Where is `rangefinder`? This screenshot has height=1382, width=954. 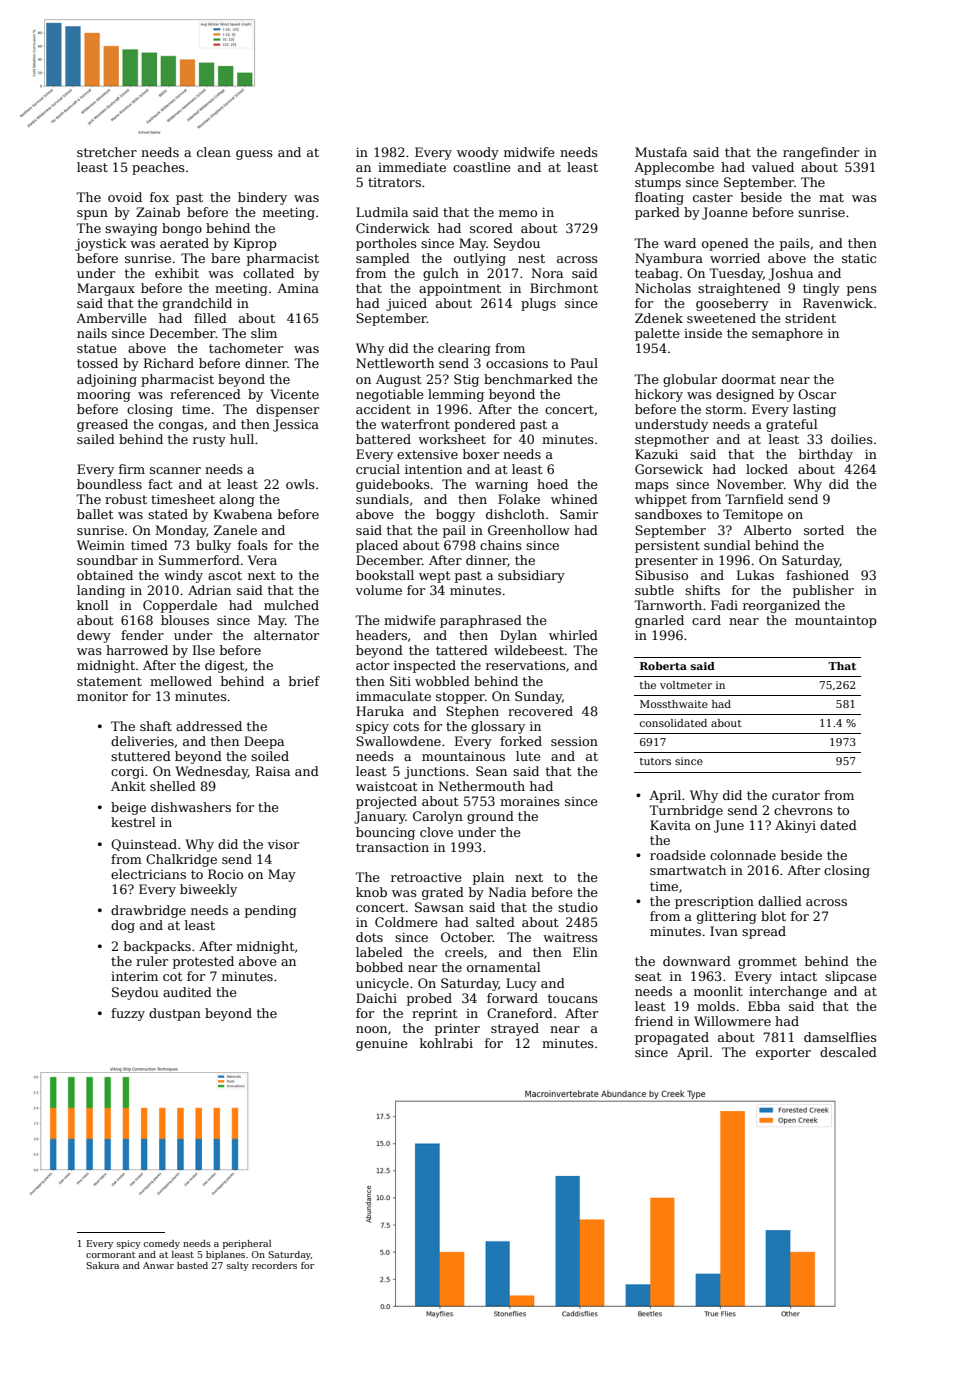
rangefinder is located at coordinates (821, 153).
